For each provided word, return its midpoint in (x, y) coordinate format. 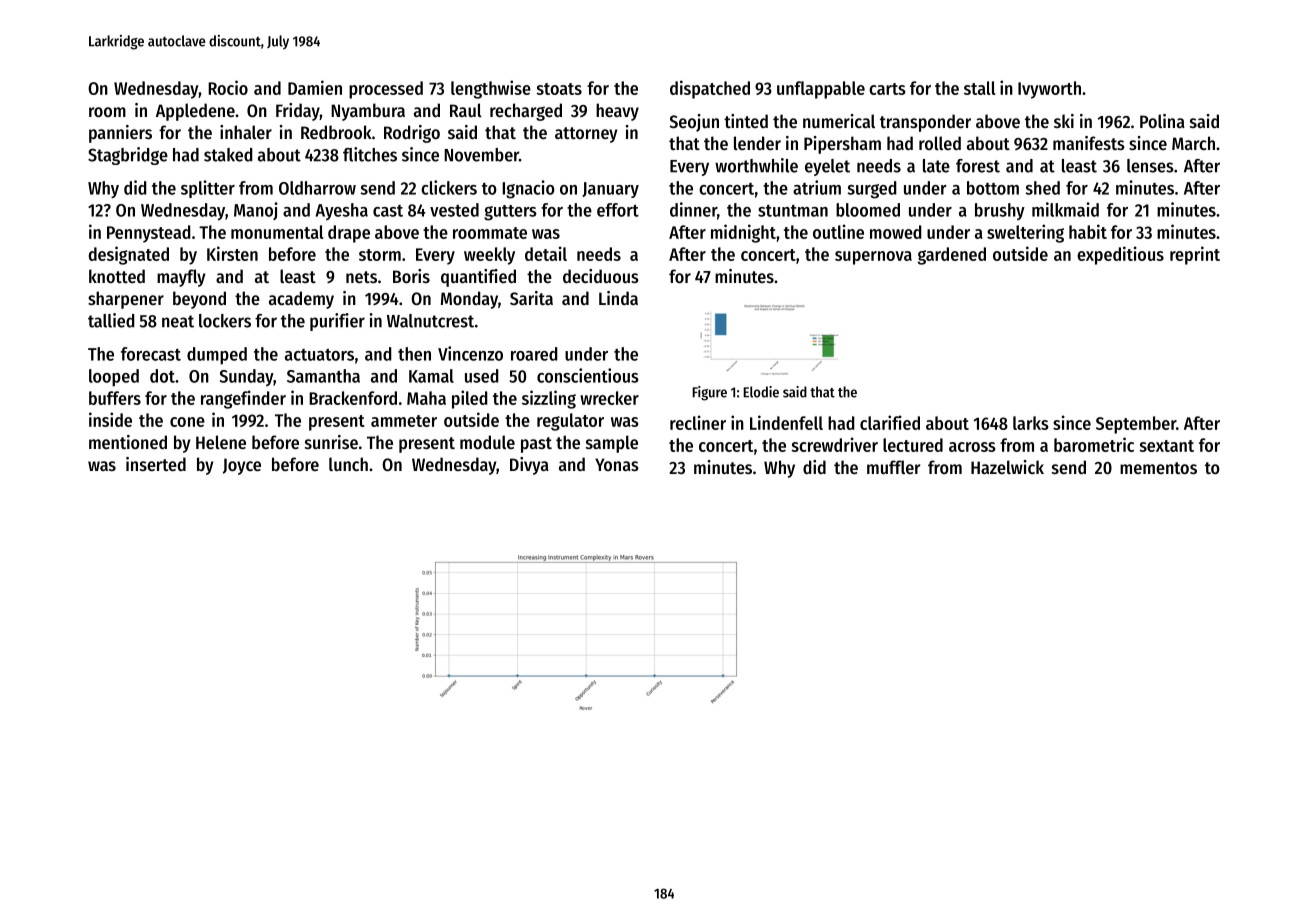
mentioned (128, 442)
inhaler (246, 132)
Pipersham (842, 145)
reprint (1195, 255)
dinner (693, 209)
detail (546, 253)
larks (1031, 423)
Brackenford (353, 398)
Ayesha (341, 212)
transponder (925, 123)
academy (301, 300)
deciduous (601, 276)
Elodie (761, 392)
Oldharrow (317, 188)
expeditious (1120, 255)
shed (1042, 188)
